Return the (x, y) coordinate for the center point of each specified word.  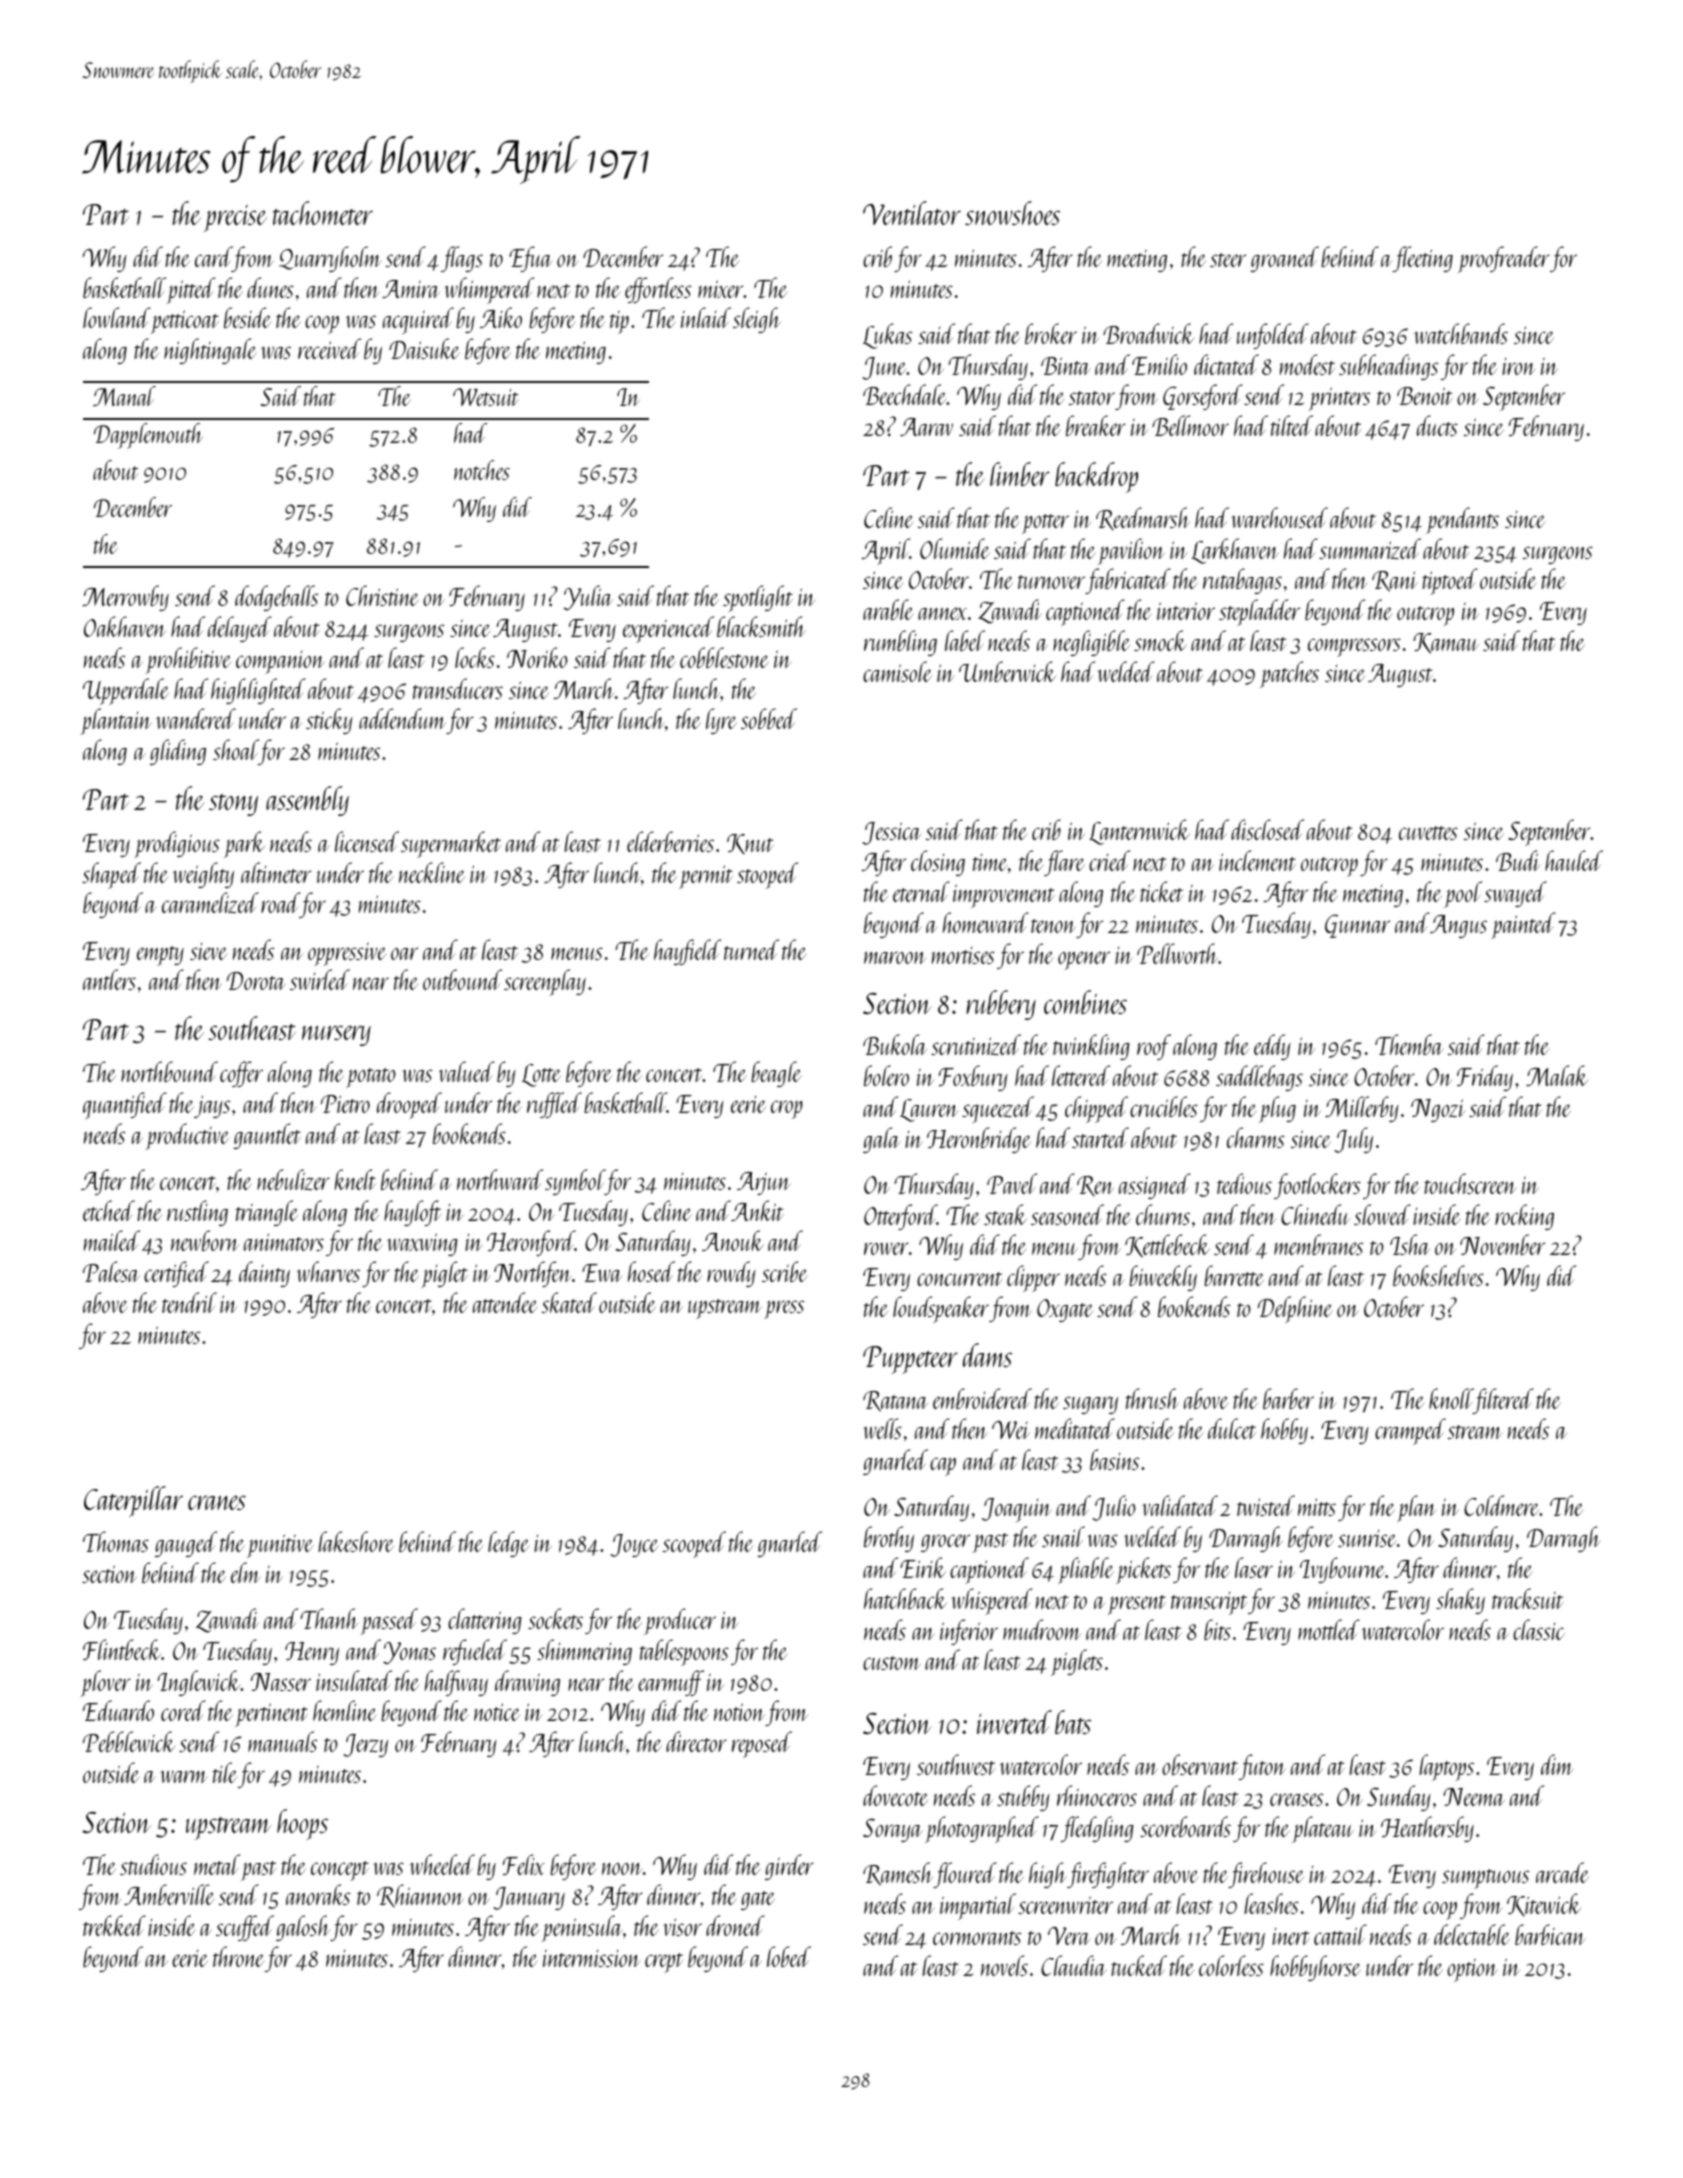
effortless (658, 290)
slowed (1382, 1214)
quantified (125, 1105)
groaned (1284, 259)
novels (1004, 1965)
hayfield (687, 952)
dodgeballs (276, 598)
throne (239, 1956)
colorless (1231, 1965)
